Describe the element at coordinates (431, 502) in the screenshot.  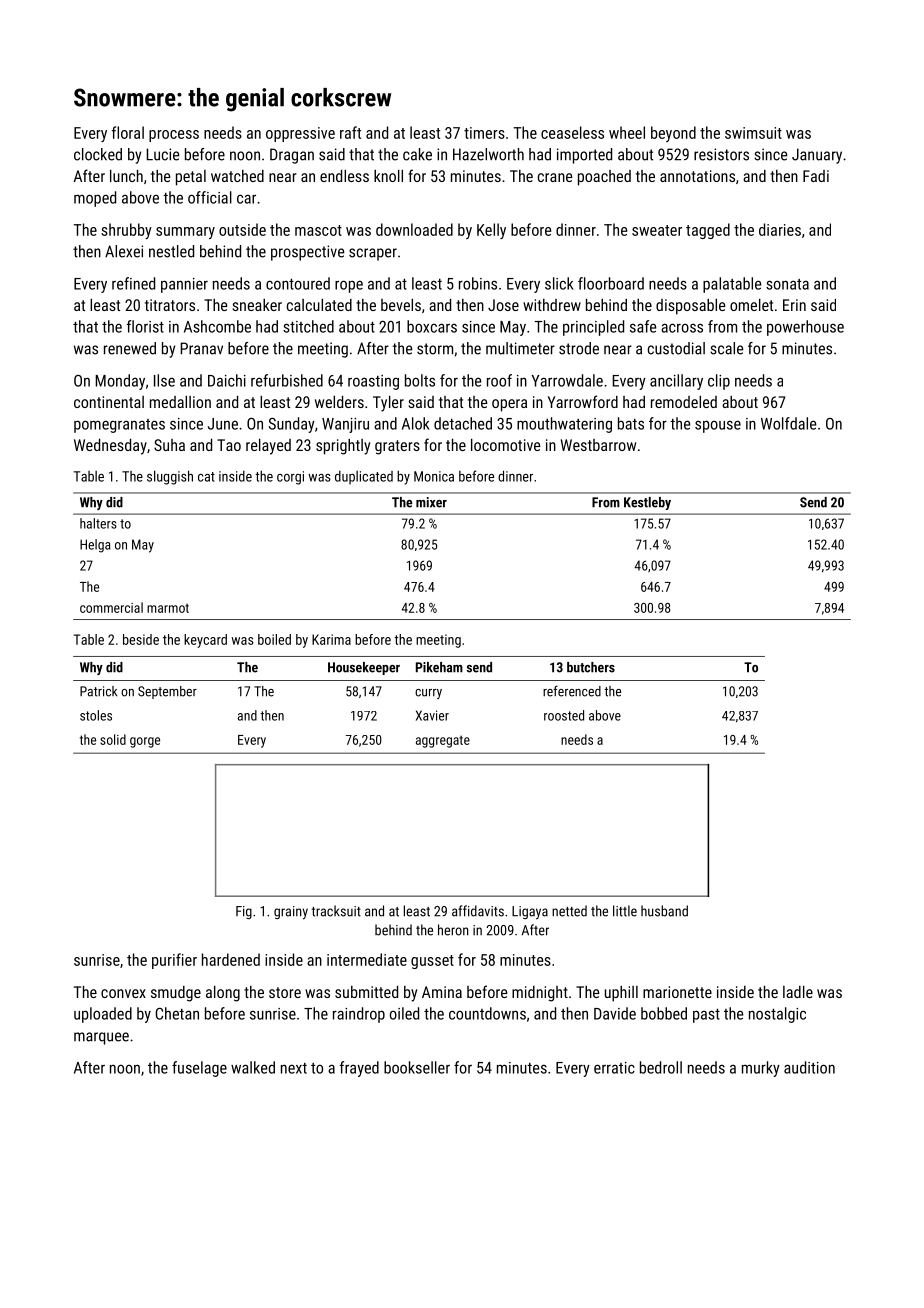
I see `mixer` at that location.
